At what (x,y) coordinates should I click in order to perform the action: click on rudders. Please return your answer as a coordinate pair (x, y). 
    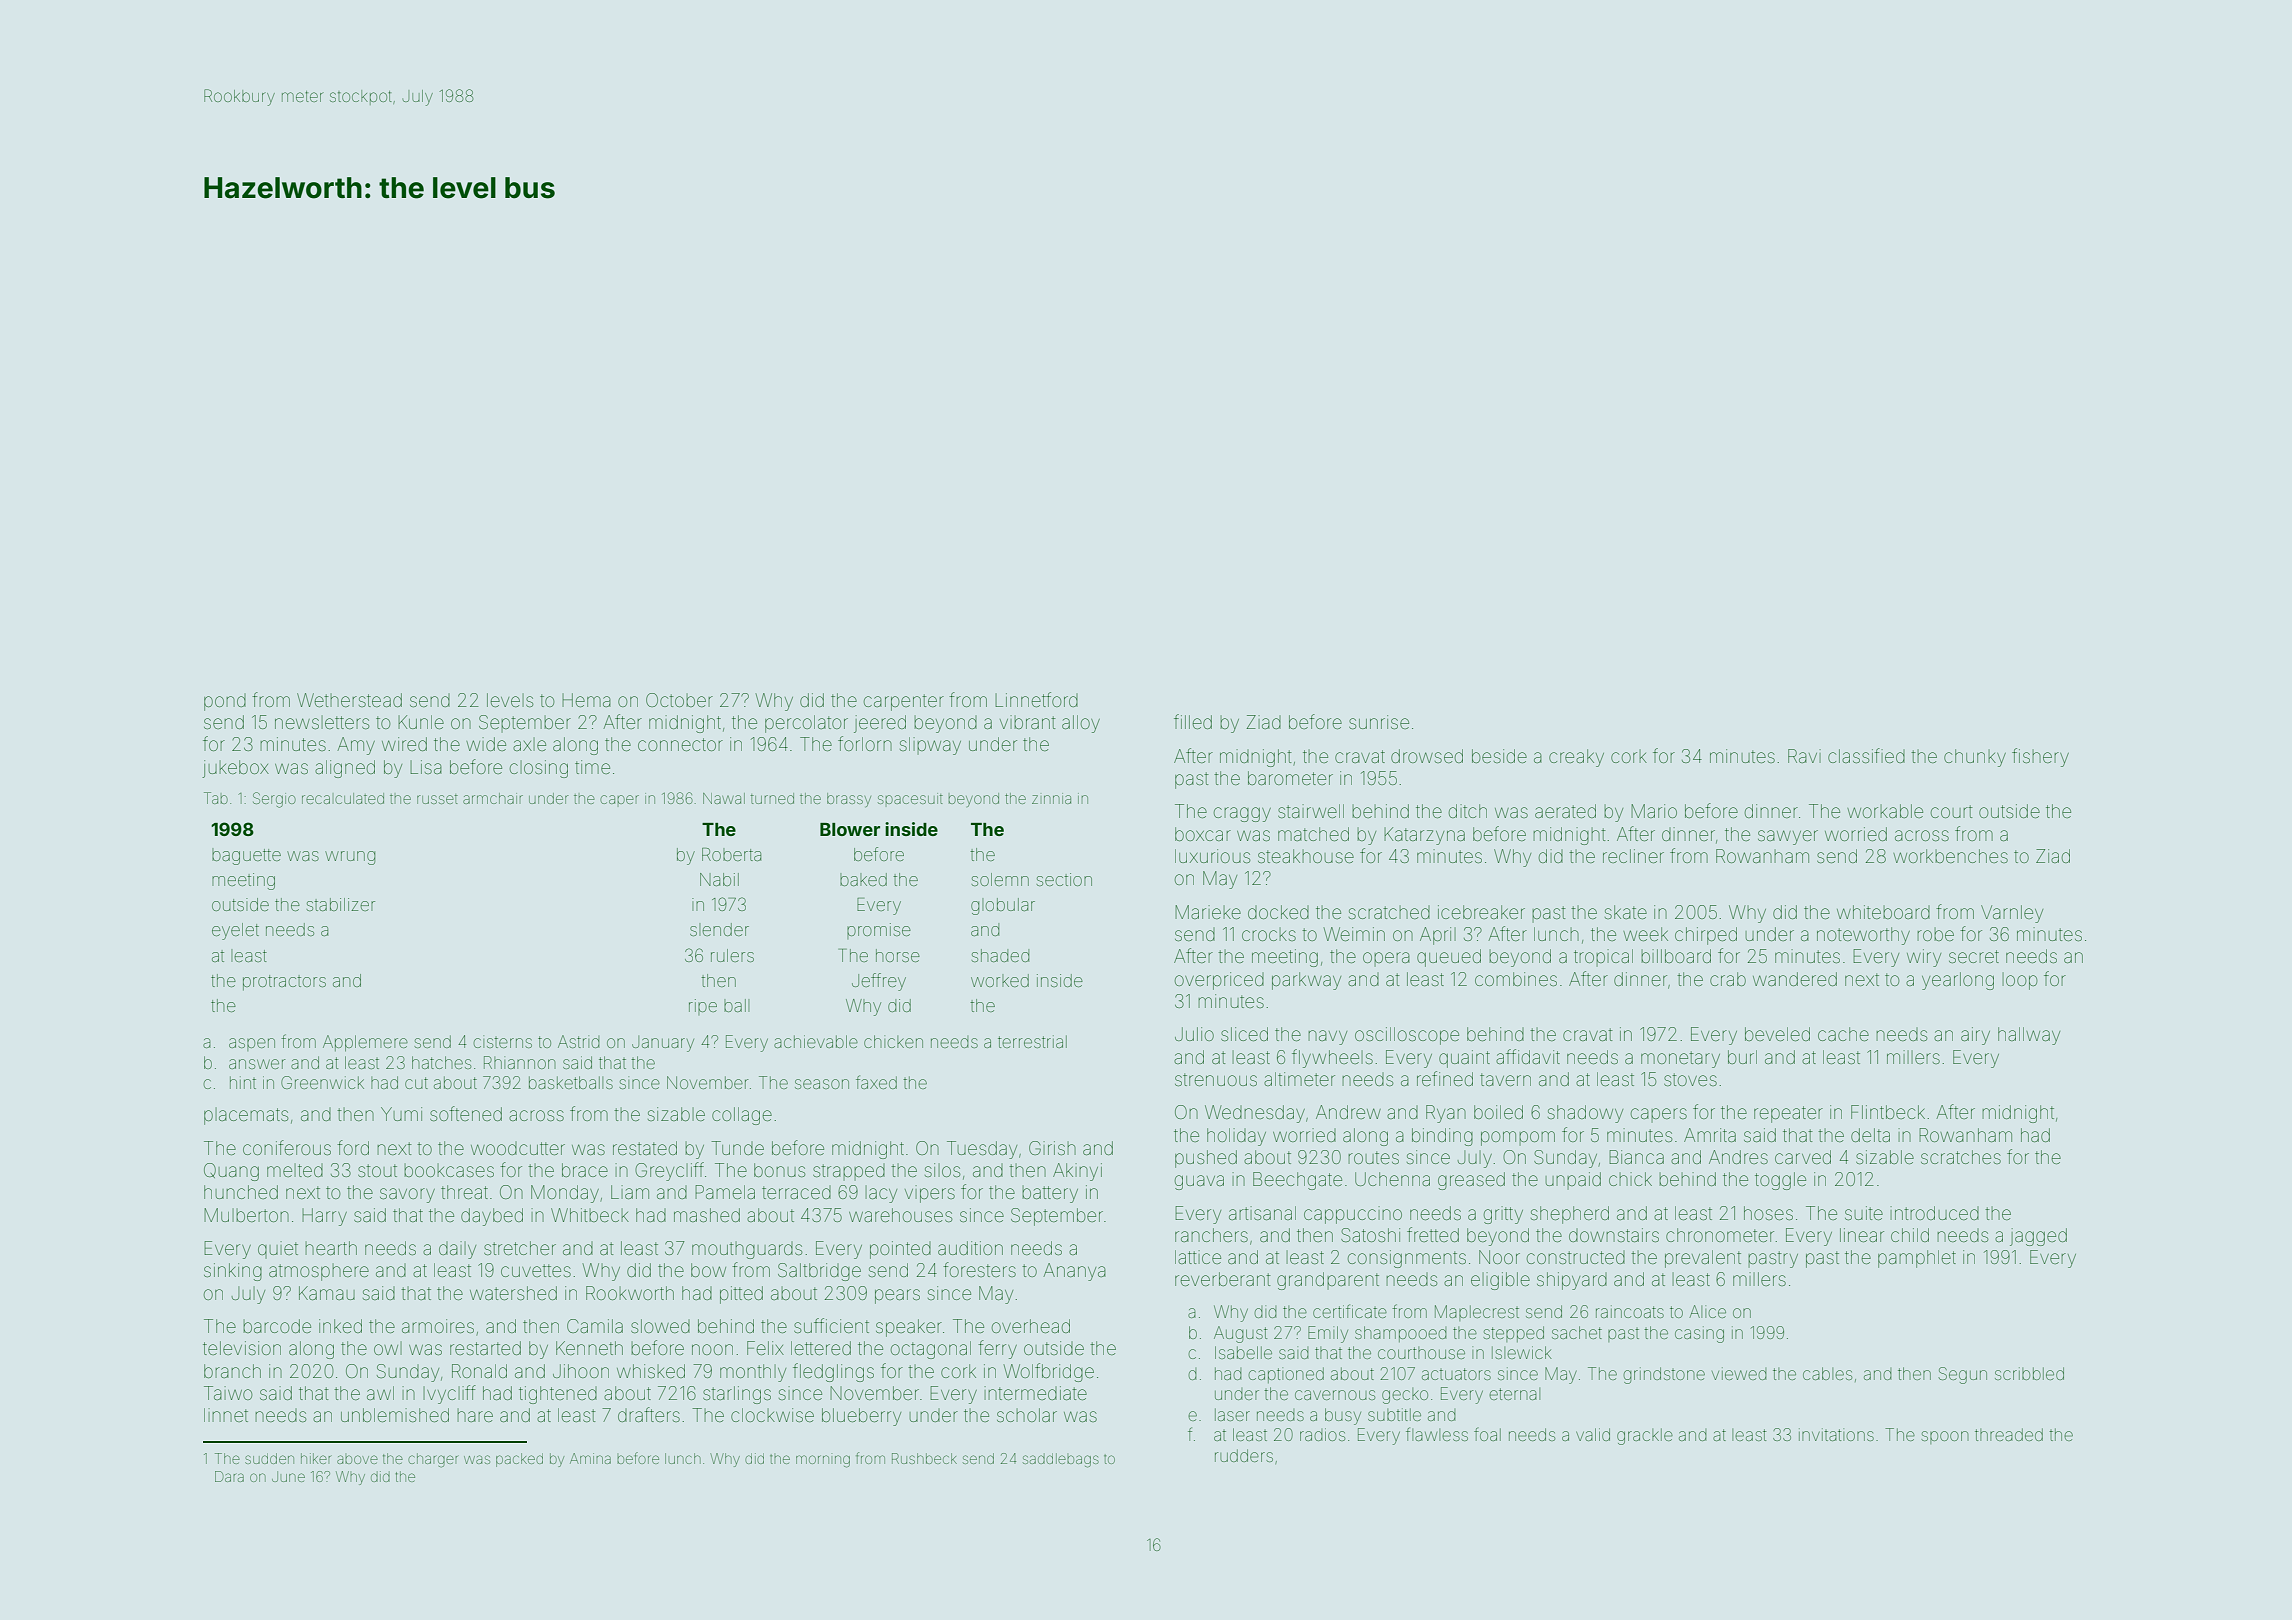
    Looking at the image, I should click on (1244, 1455).
